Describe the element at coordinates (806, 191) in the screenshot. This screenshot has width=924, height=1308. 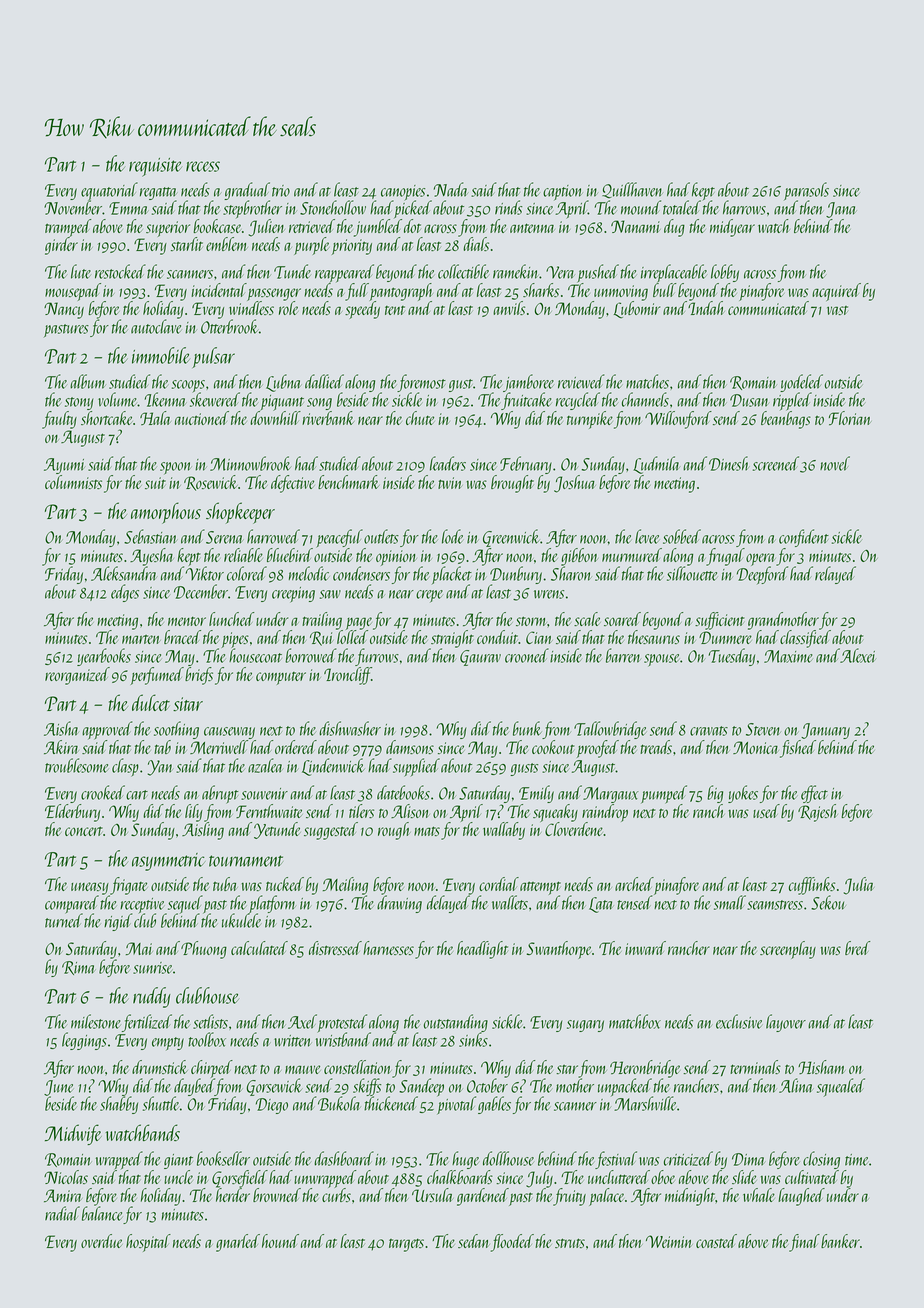
I see `parasols` at that location.
